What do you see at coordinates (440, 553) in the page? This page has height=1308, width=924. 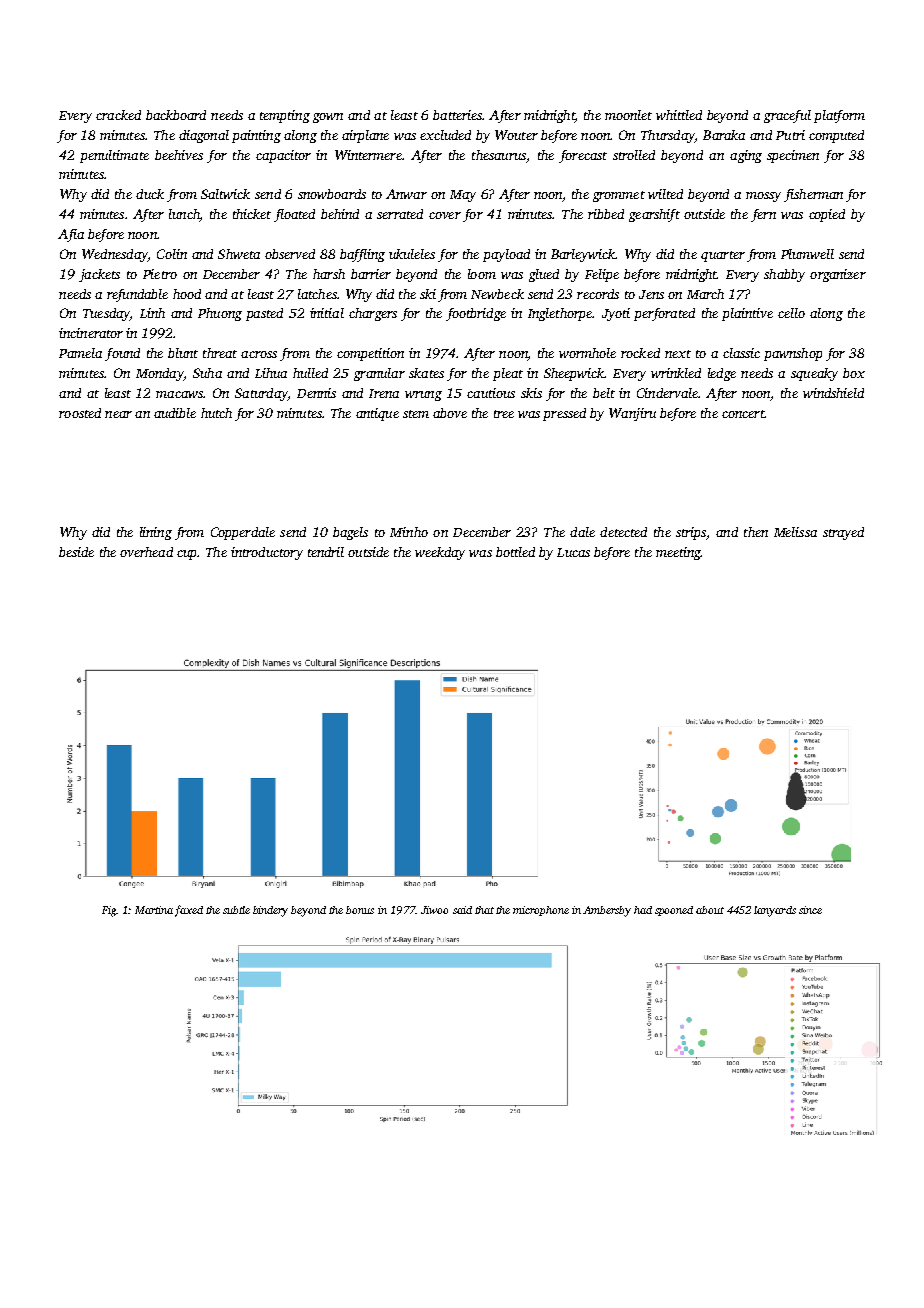 I see `weekday` at bounding box center [440, 553].
